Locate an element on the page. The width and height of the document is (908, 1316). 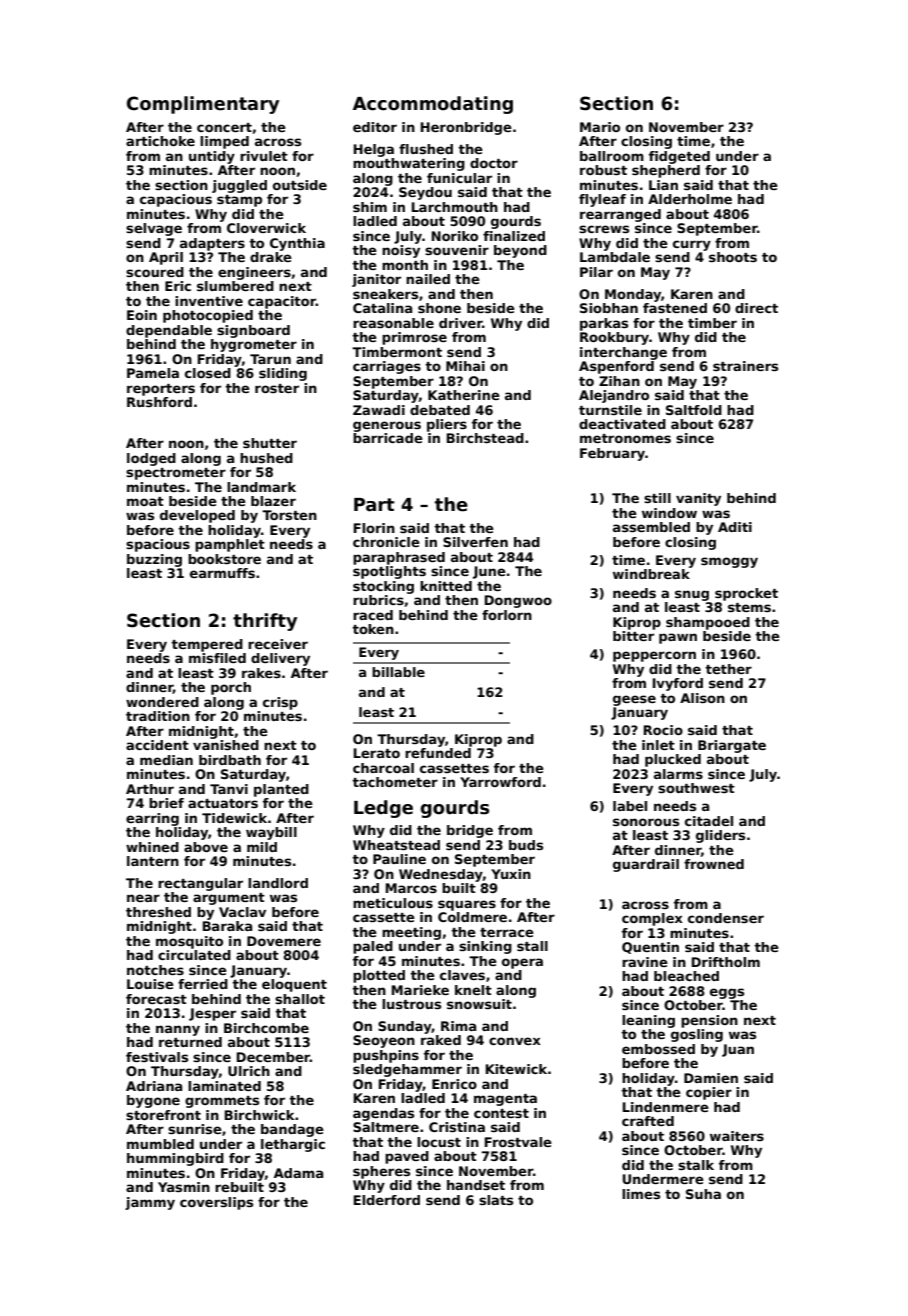
Alderholme is located at coordinates (690, 199).
